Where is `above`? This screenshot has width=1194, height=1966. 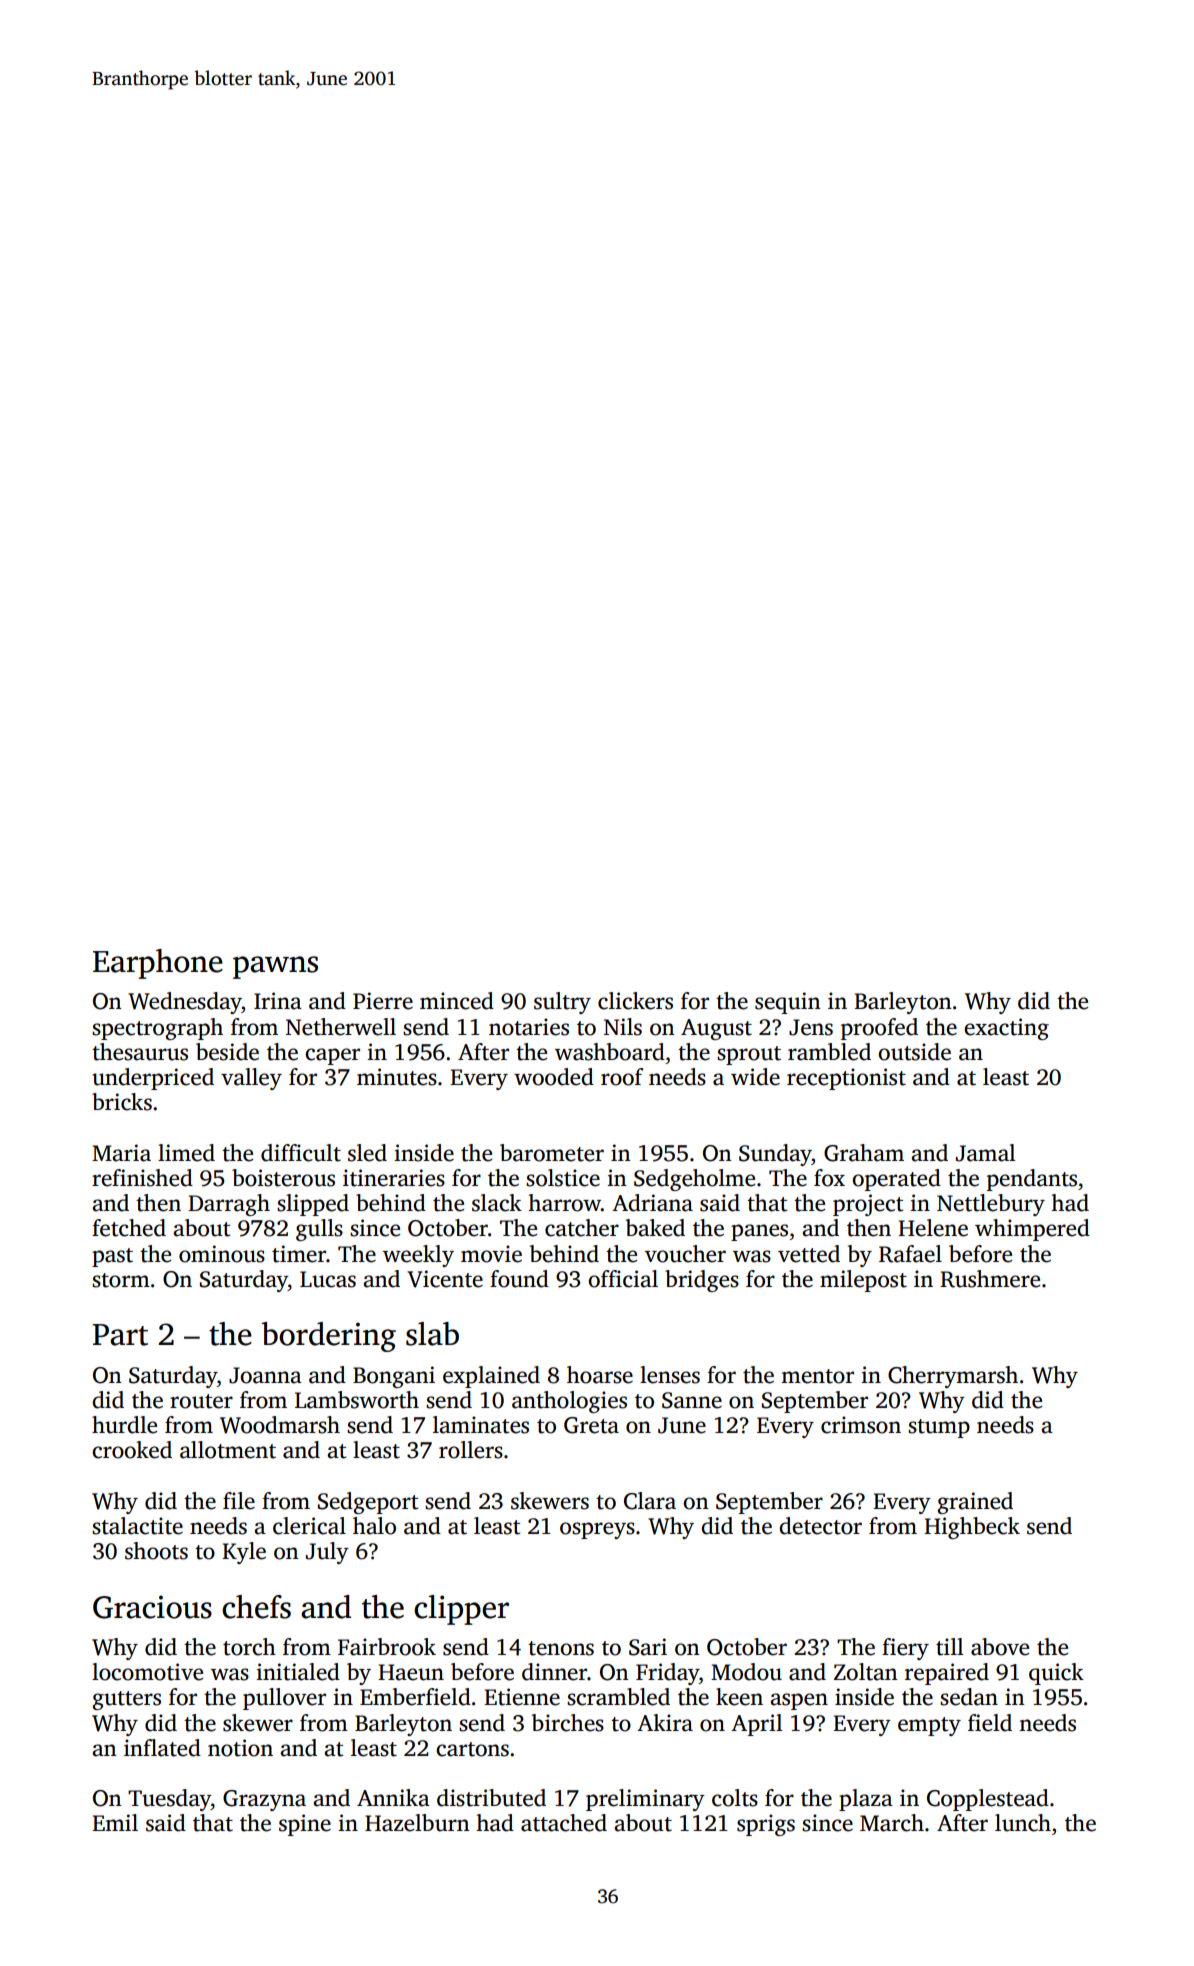 above is located at coordinates (1000, 1647).
